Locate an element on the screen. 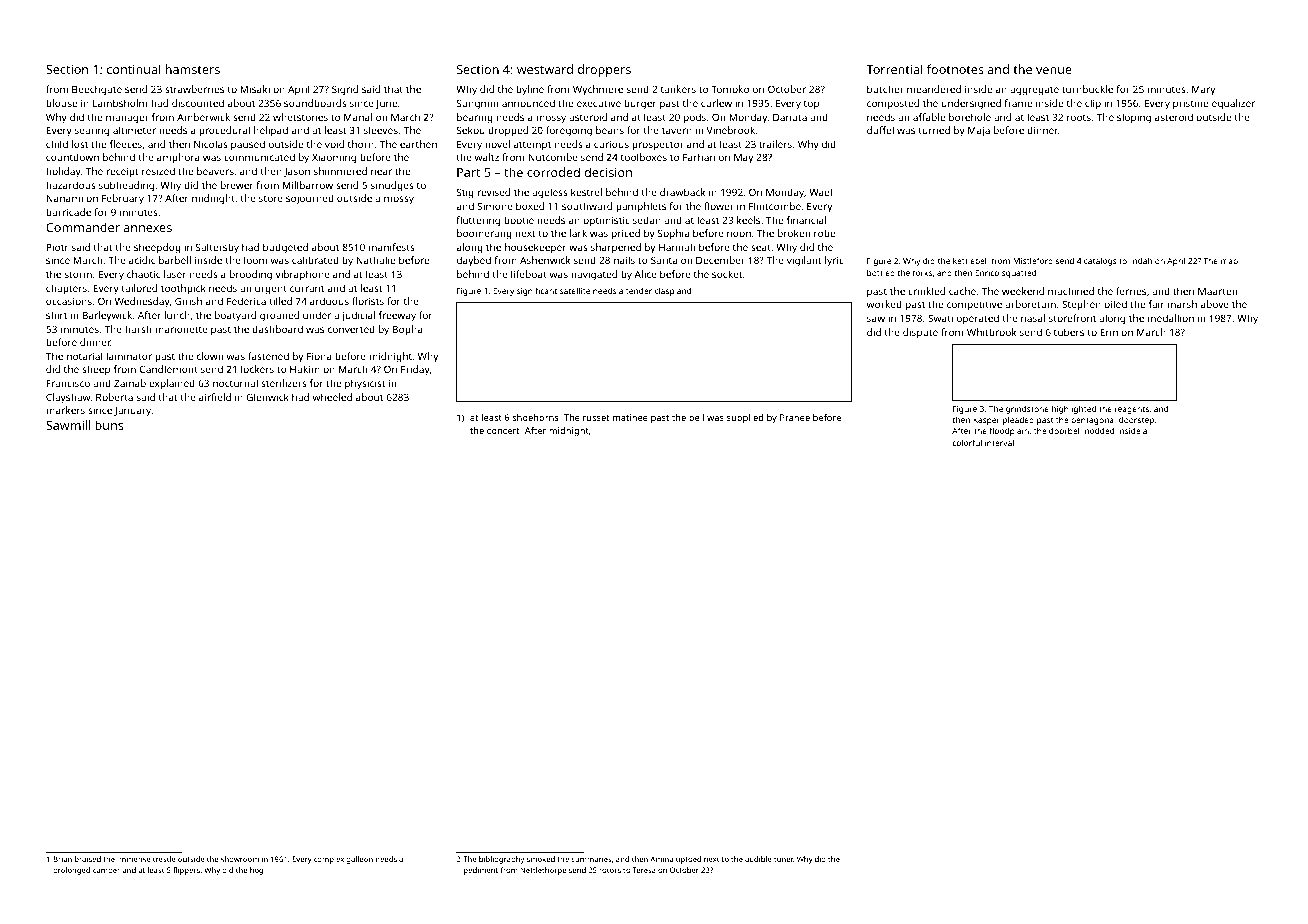 Image resolution: width=1308 pixels, height=924 pixels. doorstep is located at coordinates (1136, 420).
